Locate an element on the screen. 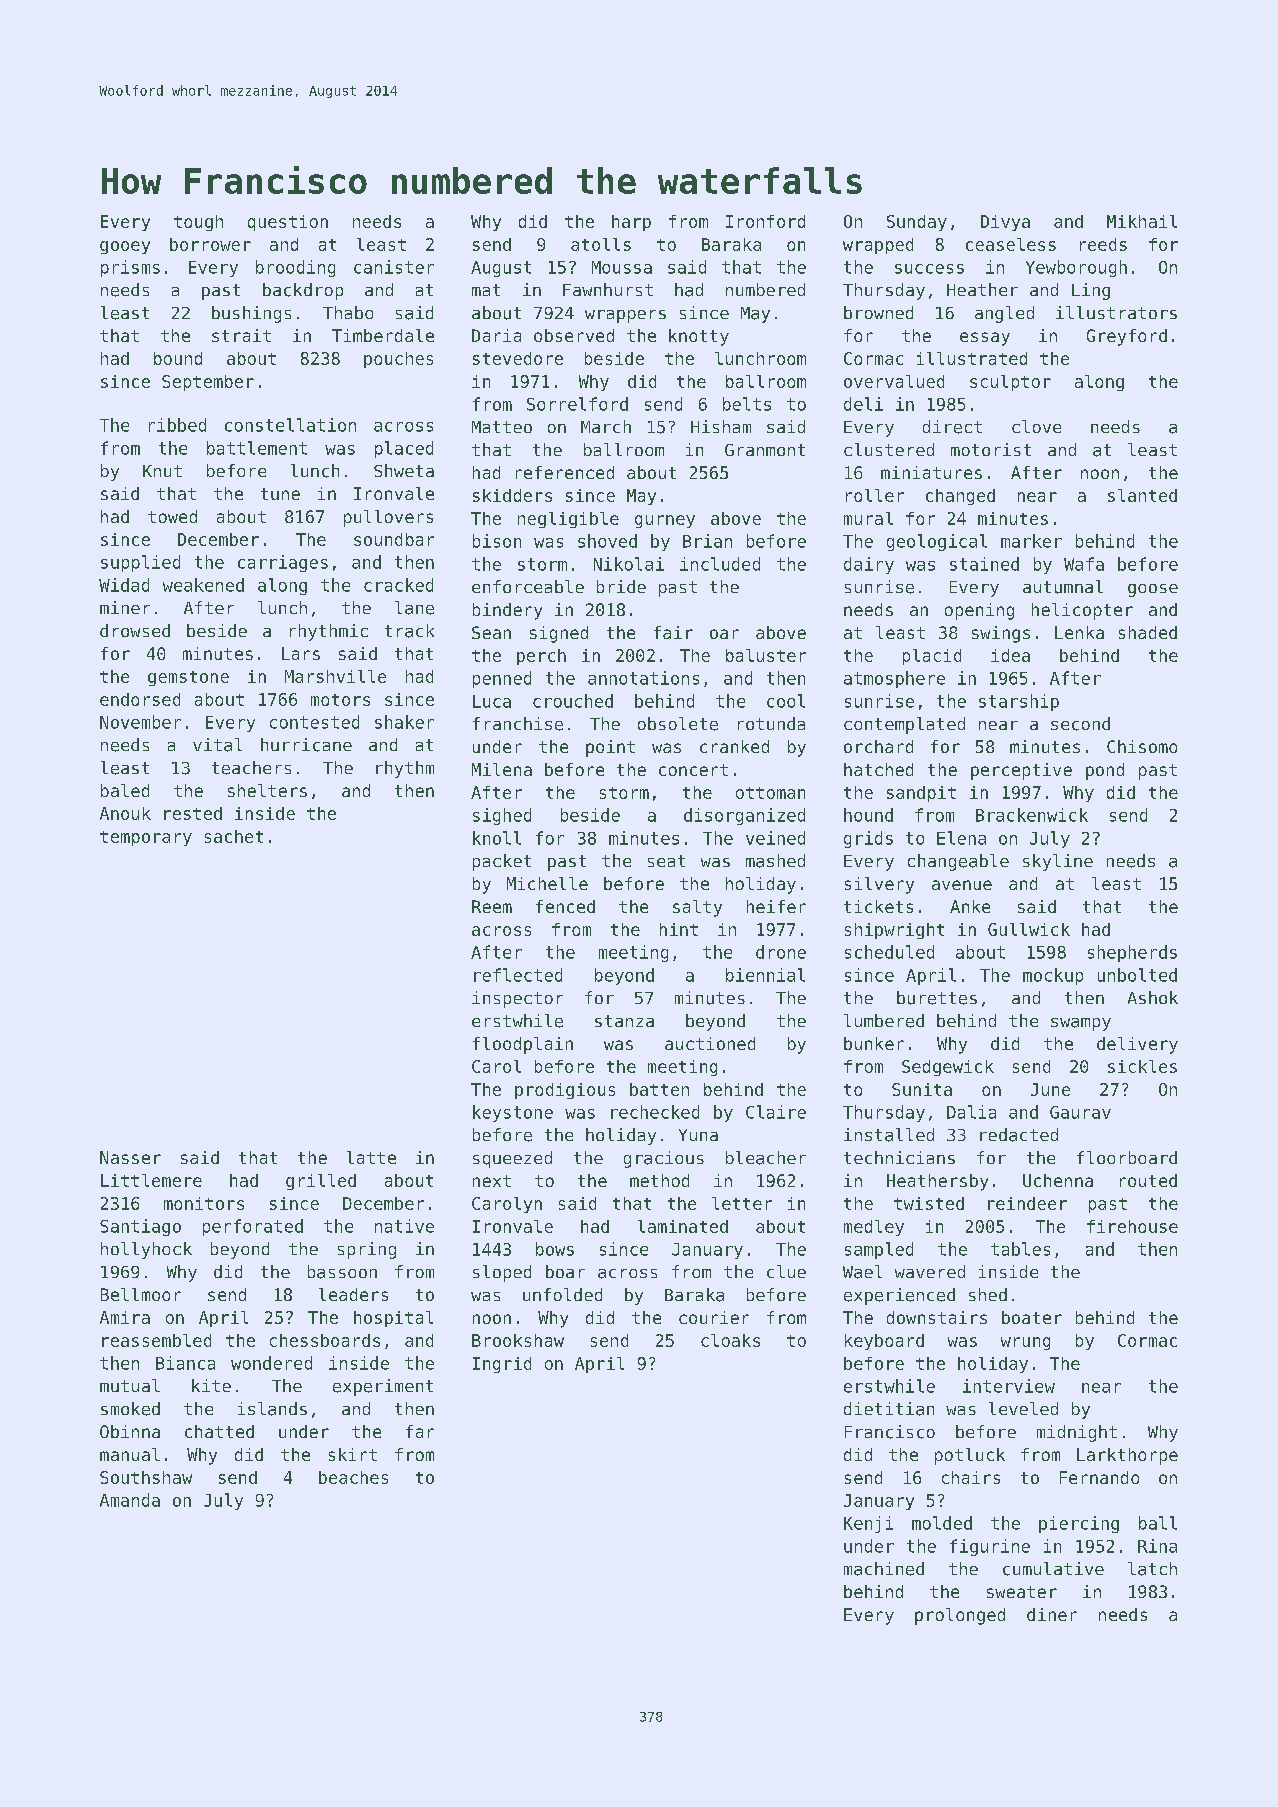 The width and height of the screenshot is (1278, 1807). leaders is located at coordinates (353, 1294).
